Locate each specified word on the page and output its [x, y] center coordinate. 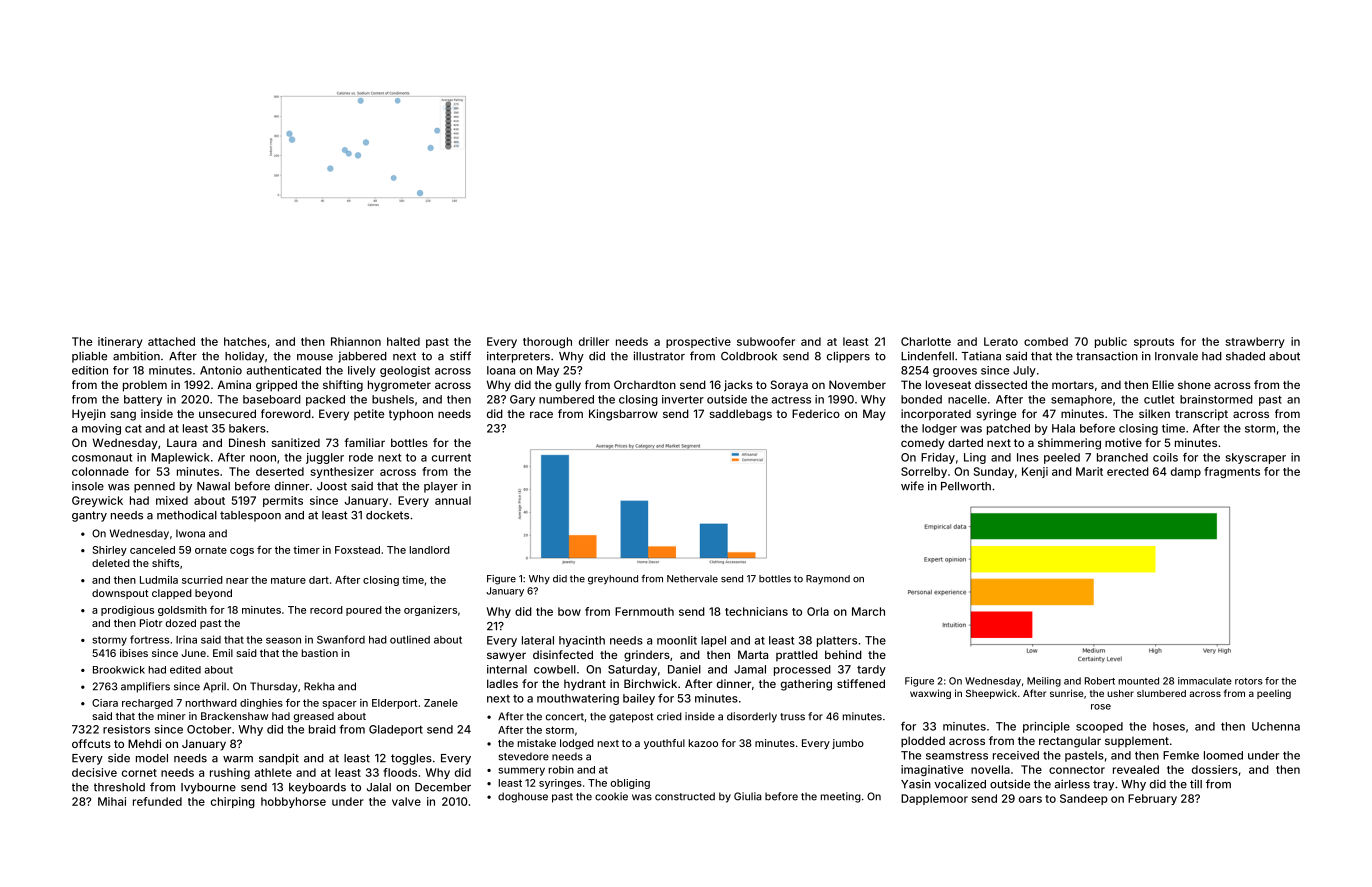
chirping [233, 802]
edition [90, 370]
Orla [818, 611]
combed [1046, 341]
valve [406, 801]
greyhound [613, 580]
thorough [547, 342]
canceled [152, 550]
